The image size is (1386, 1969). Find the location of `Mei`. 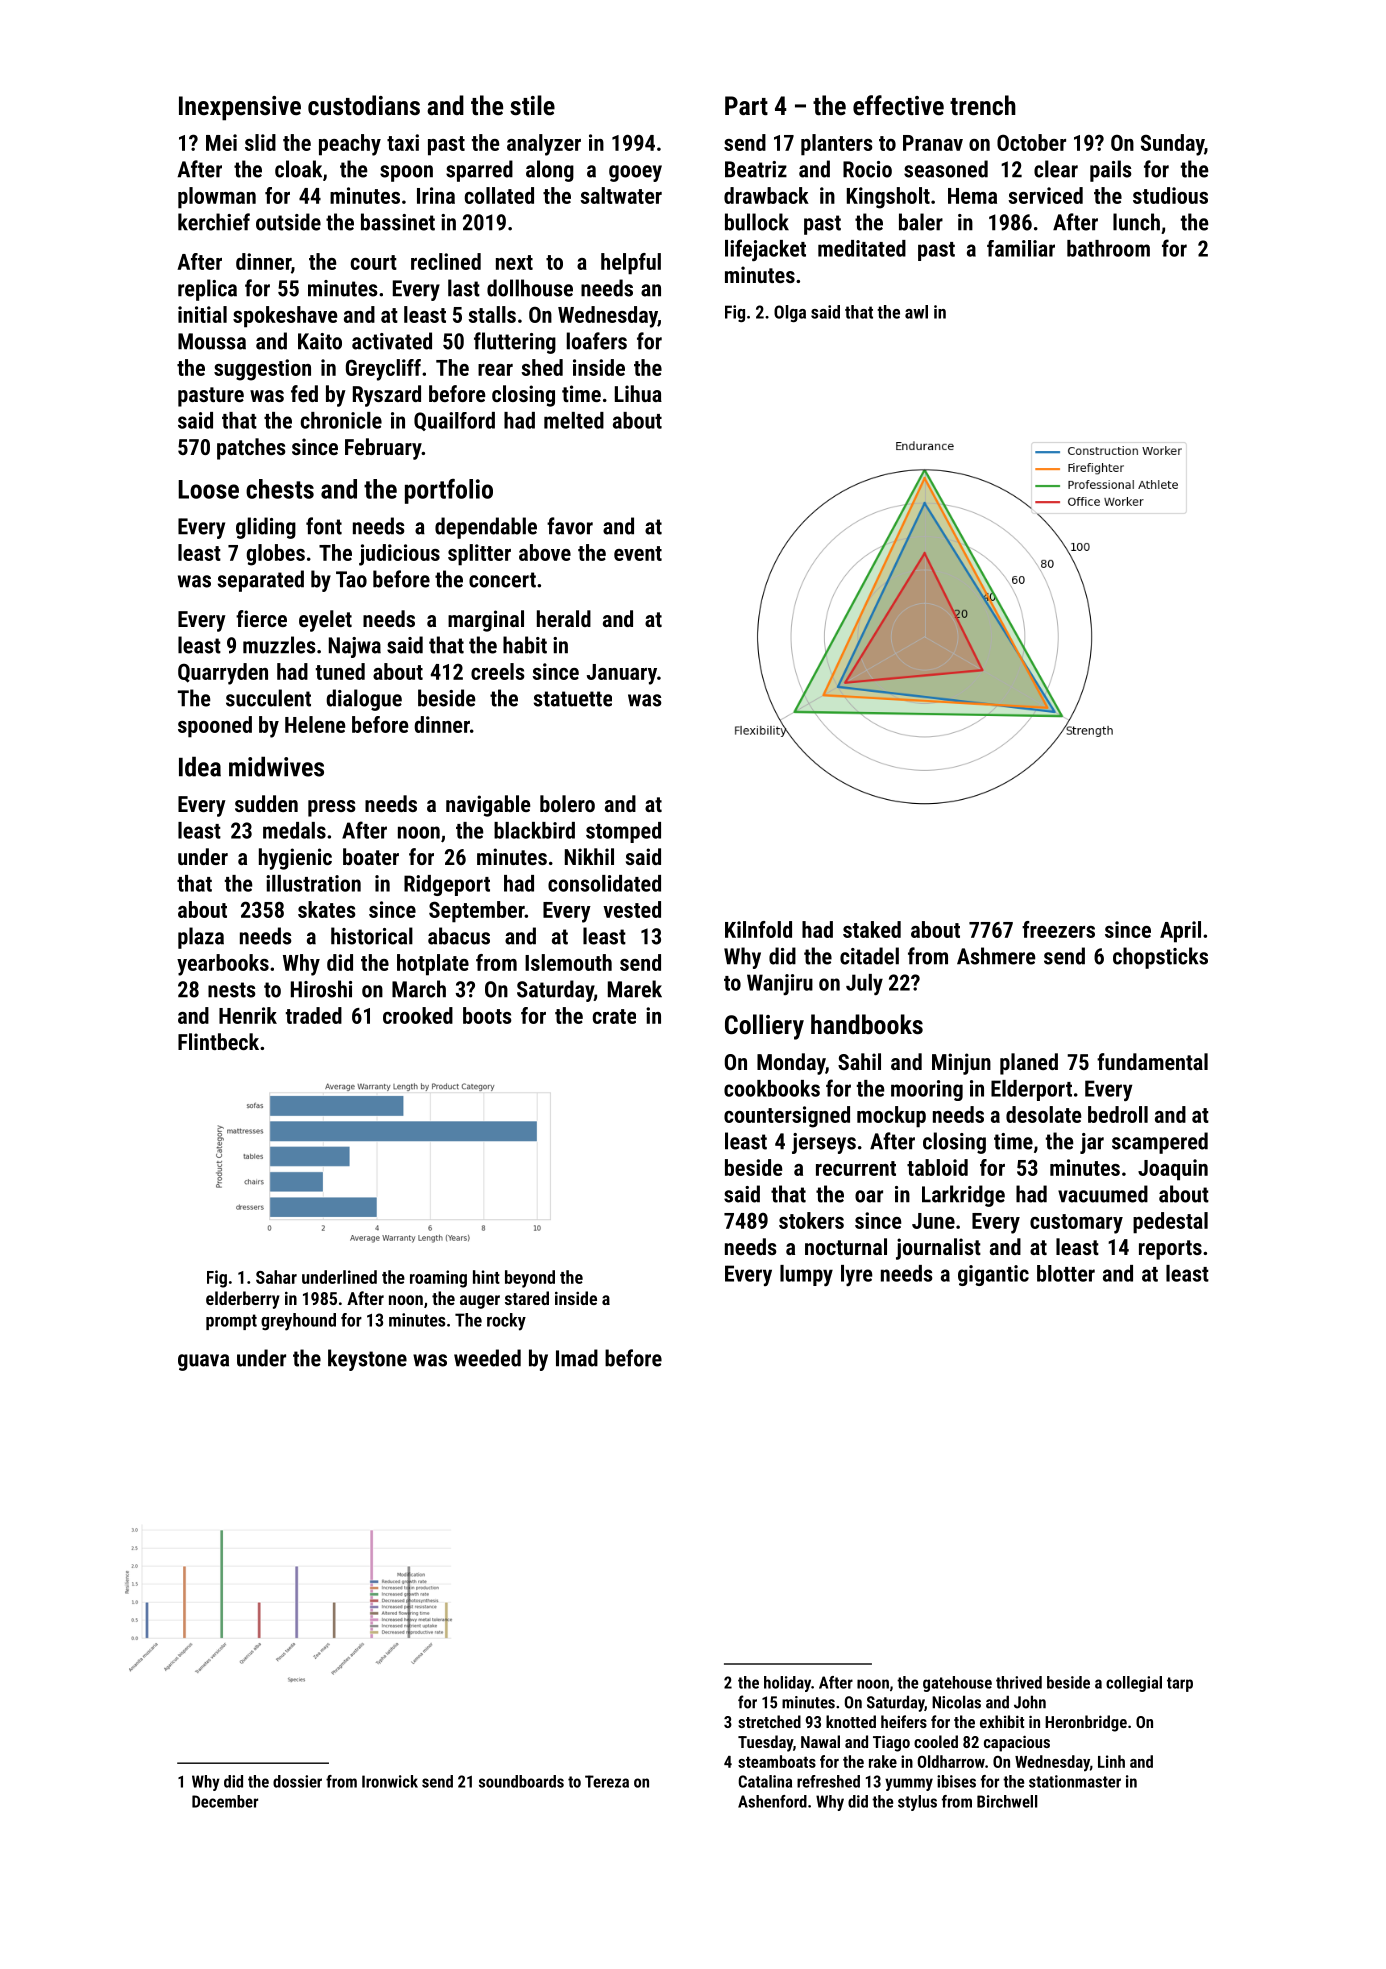

Mei is located at coordinates (221, 142).
